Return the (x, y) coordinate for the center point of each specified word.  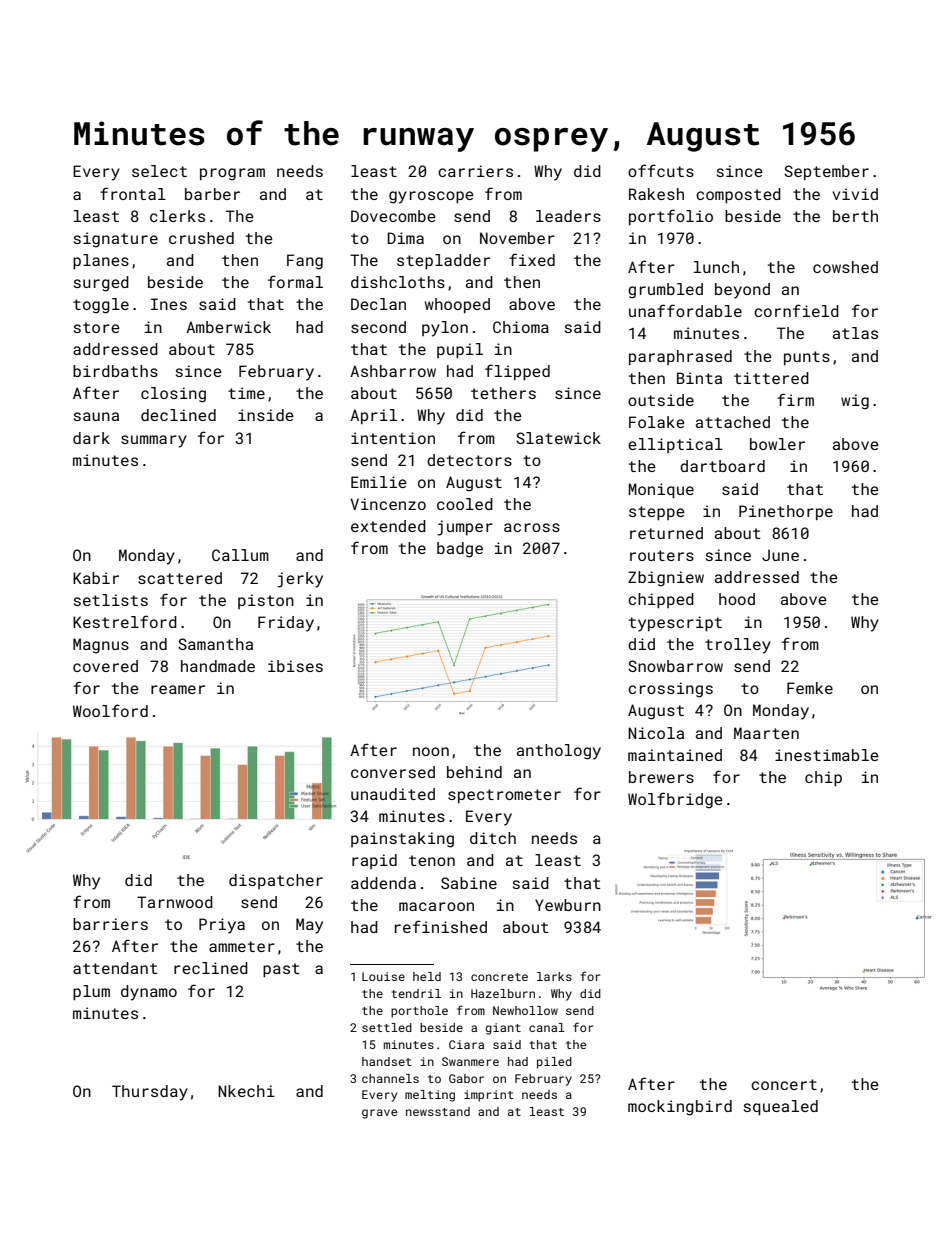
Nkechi (246, 1091)
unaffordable (685, 310)
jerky (300, 580)
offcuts (661, 170)
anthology (559, 752)
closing (173, 395)
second (378, 327)
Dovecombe (393, 216)
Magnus (101, 646)
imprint (489, 1096)
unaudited (393, 794)
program (232, 174)
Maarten (766, 733)
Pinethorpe (786, 512)
